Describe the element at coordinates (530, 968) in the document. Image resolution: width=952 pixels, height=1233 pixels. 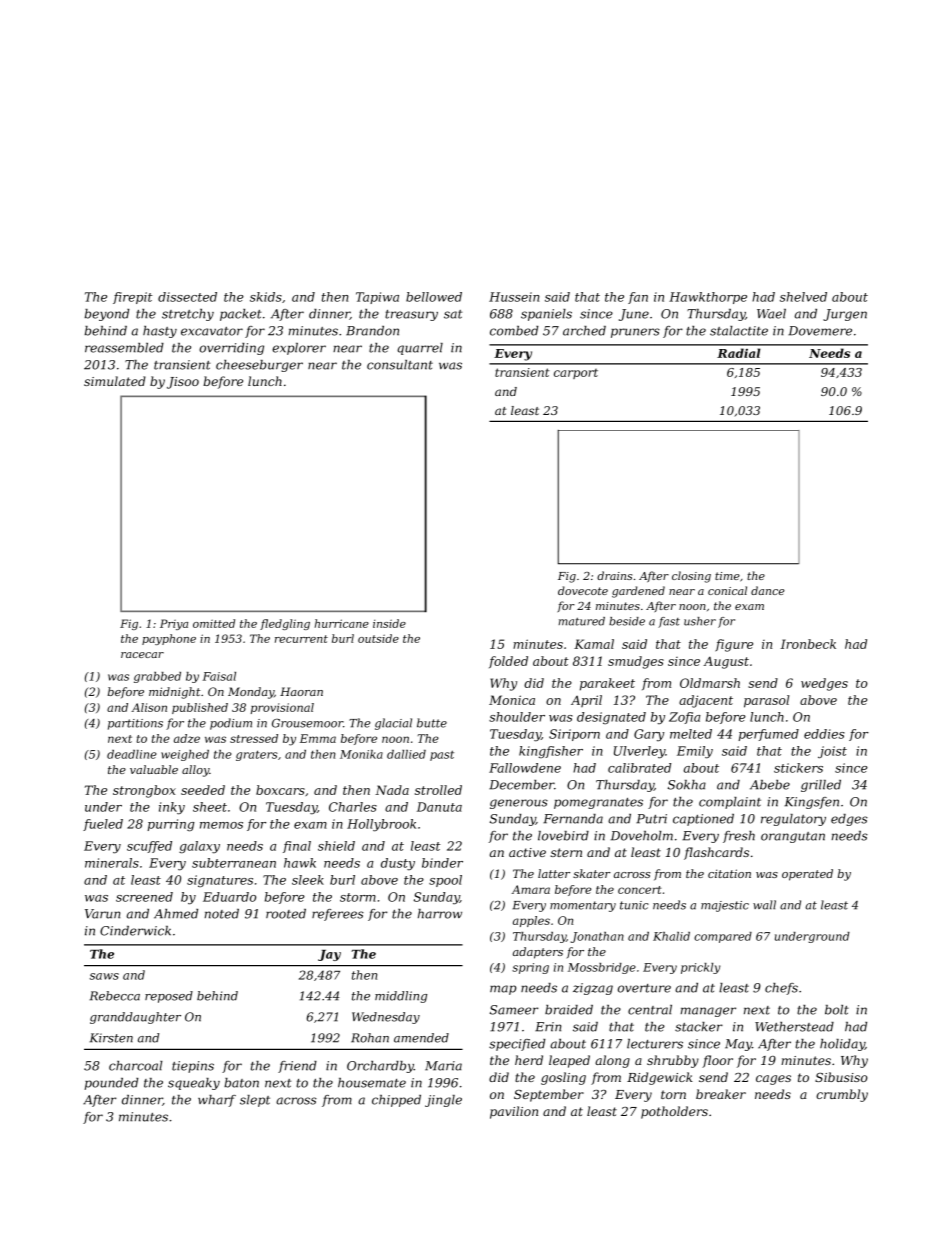
I see `spring` at that location.
